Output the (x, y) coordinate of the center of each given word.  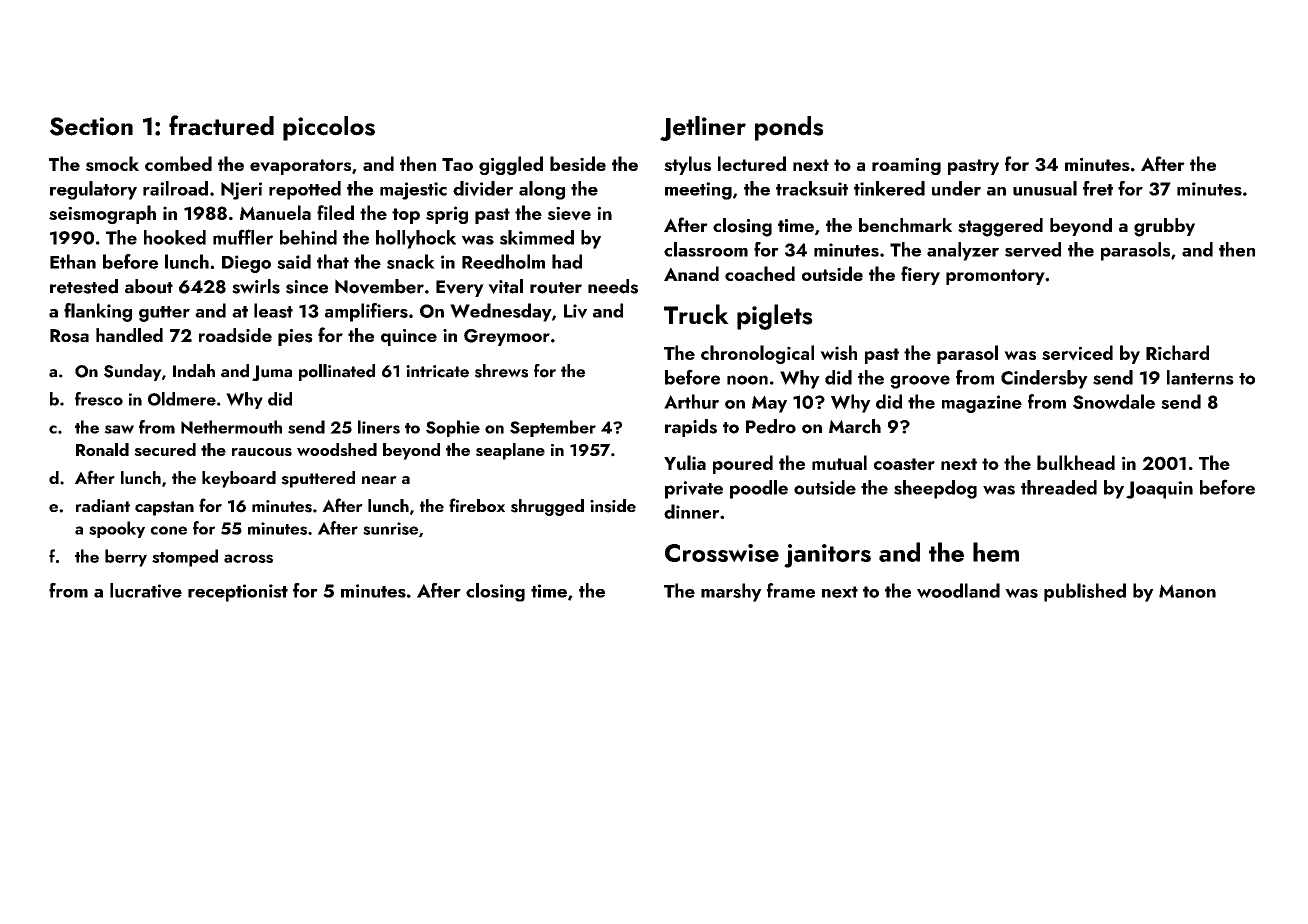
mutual (839, 462)
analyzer (963, 251)
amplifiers (366, 312)
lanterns (1200, 377)
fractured (221, 125)
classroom (706, 249)
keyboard (239, 479)
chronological (757, 354)
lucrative (146, 590)
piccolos (329, 128)
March (855, 426)
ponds (789, 128)
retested (84, 286)
